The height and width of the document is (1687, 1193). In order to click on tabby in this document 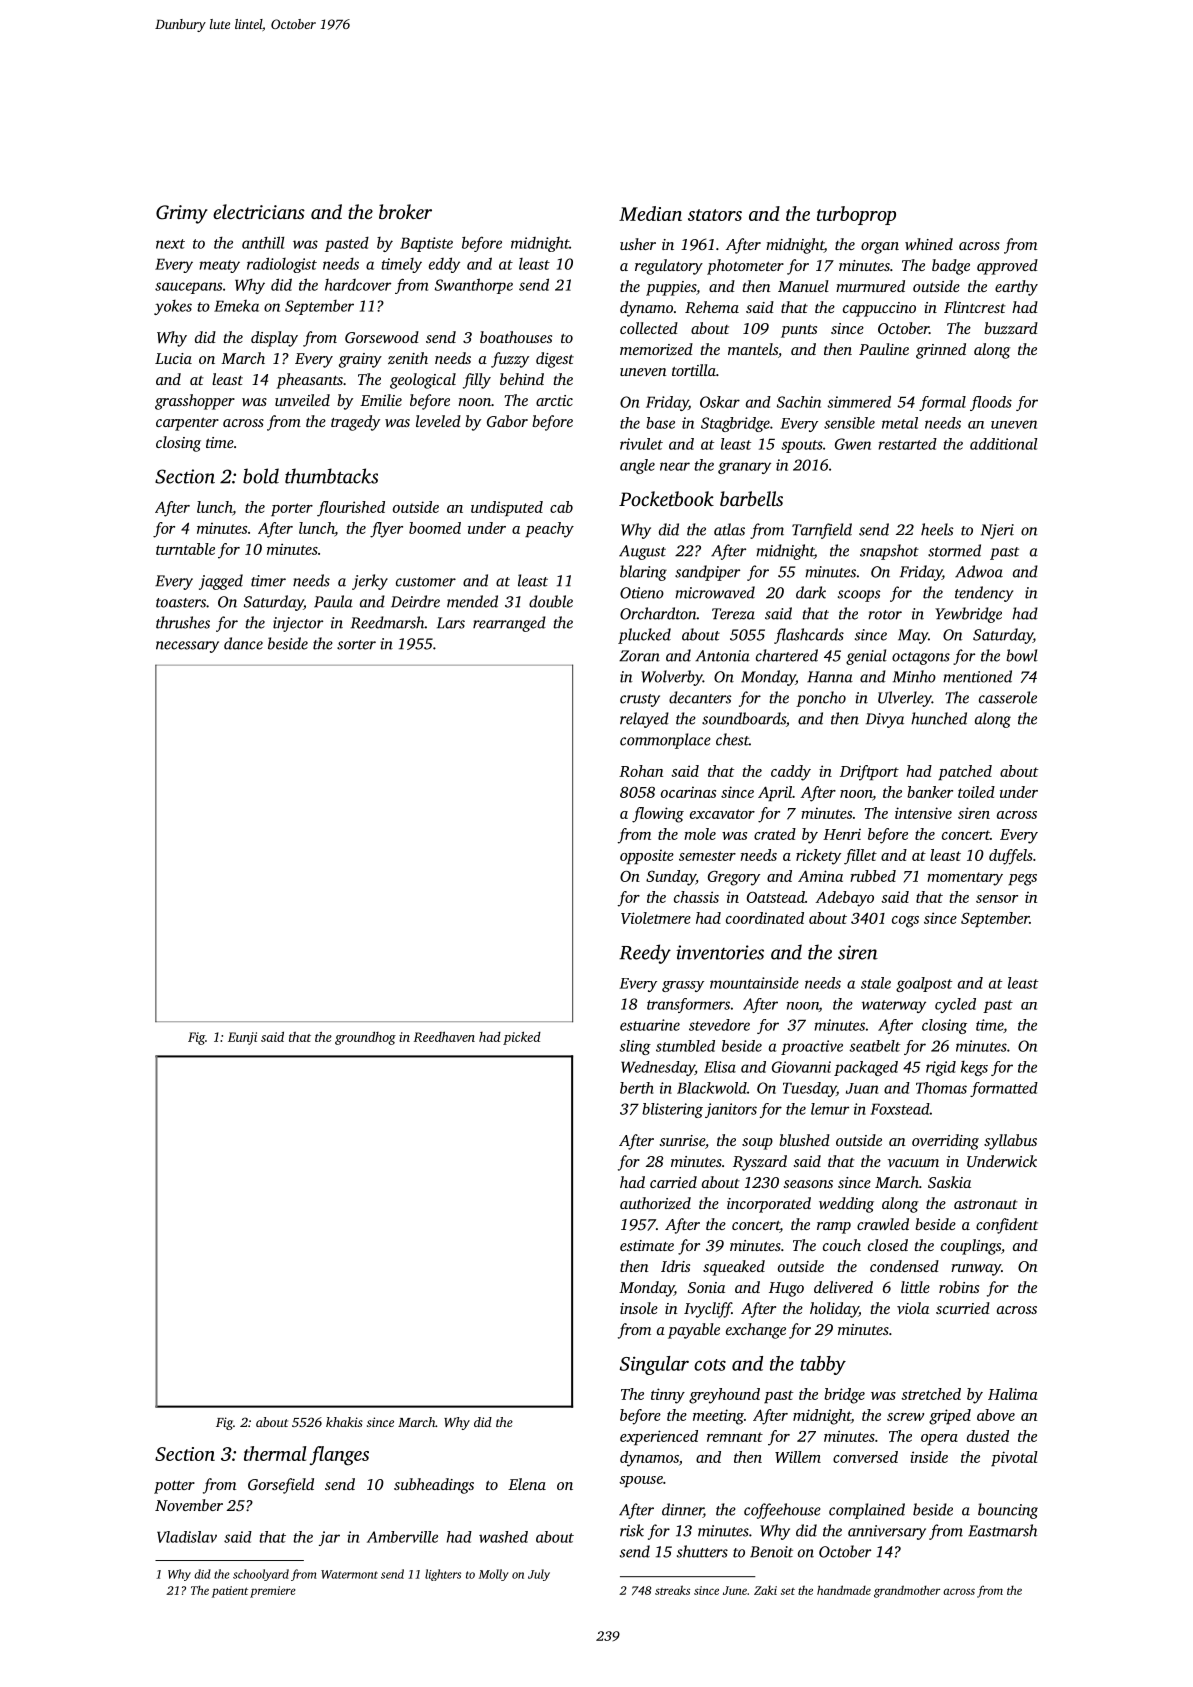, I will do `click(823, 1365)`.
